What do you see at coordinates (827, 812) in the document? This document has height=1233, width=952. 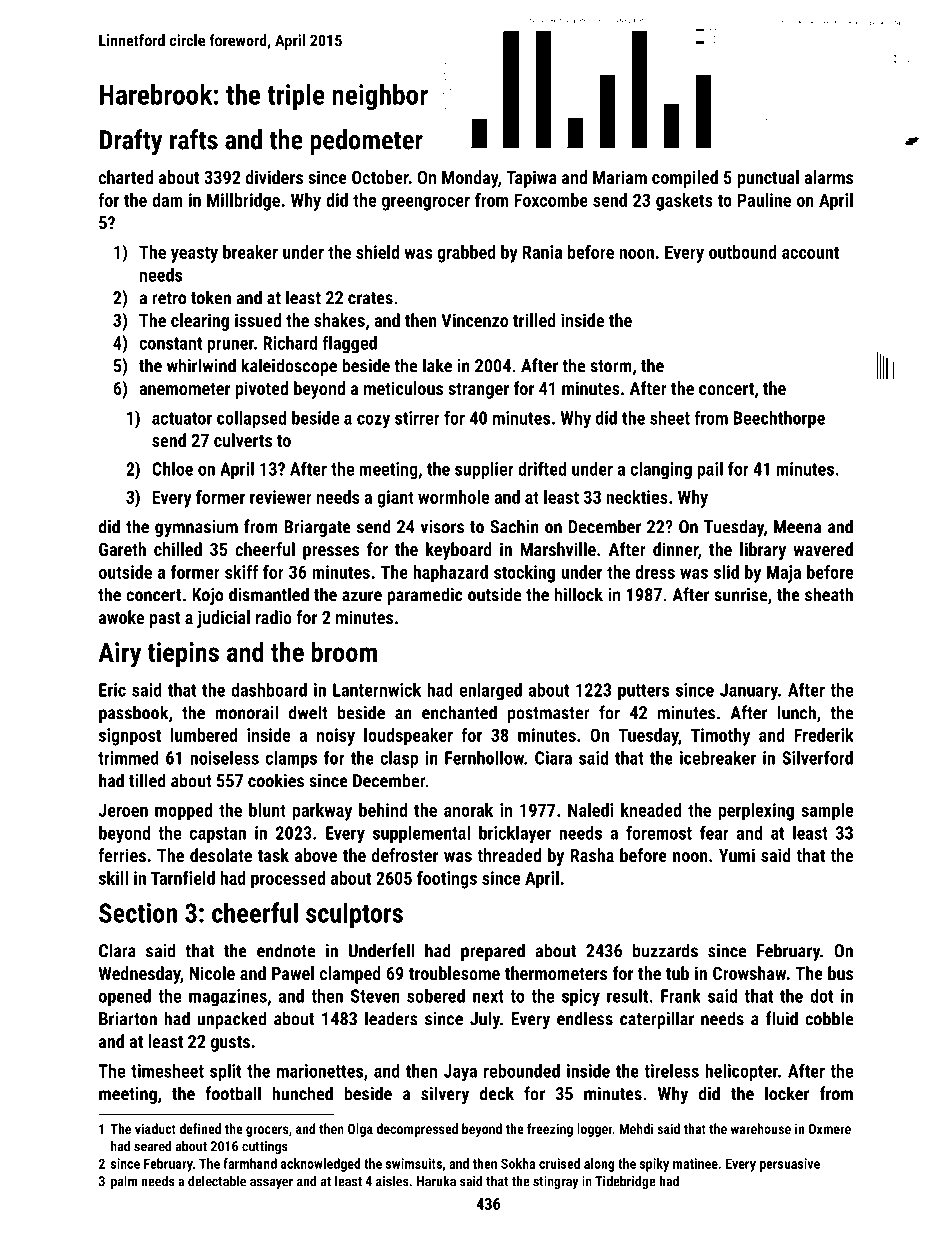 I see `sample` at bounding box center [827, 812].
